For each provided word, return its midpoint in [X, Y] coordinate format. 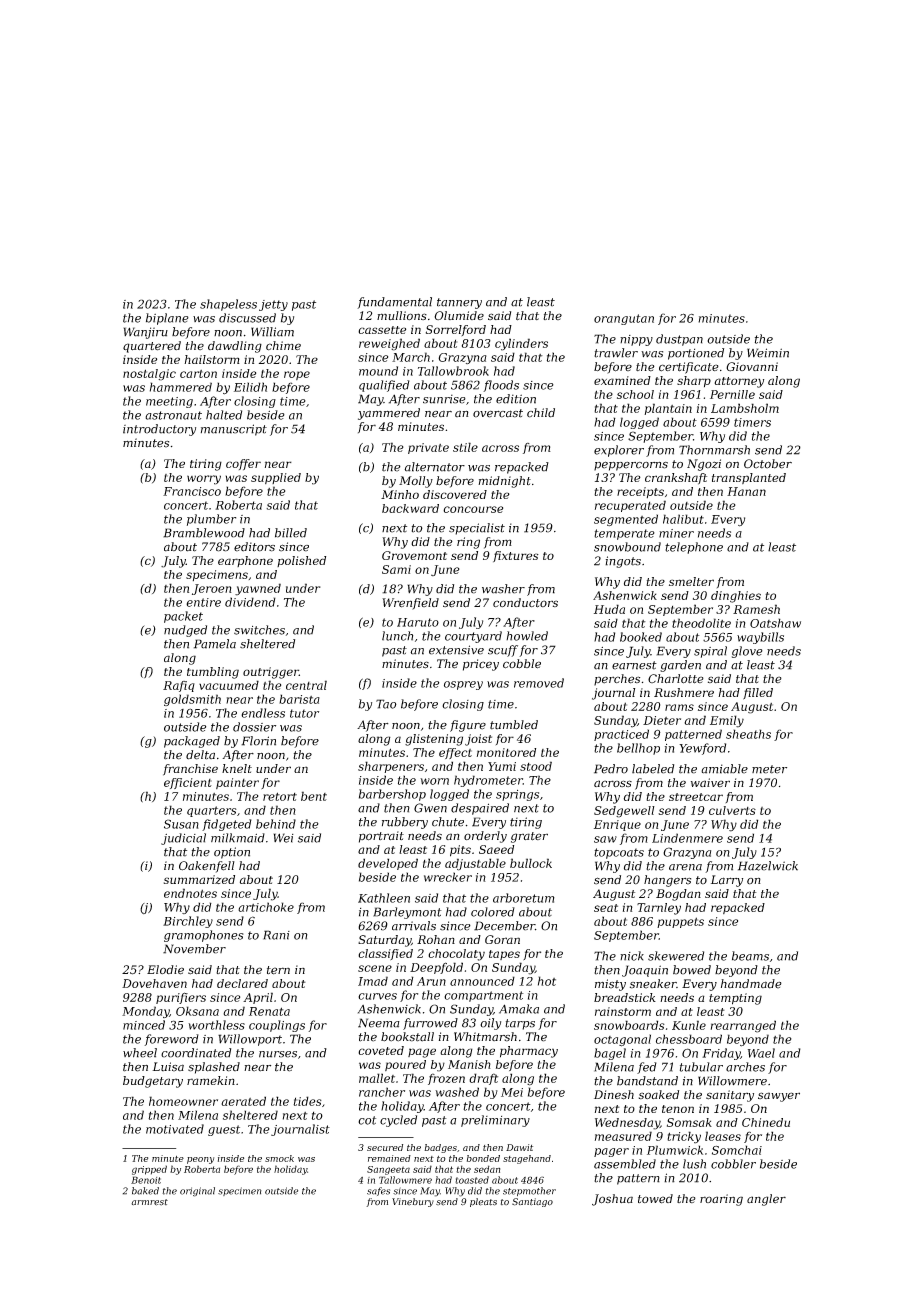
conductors [525, 603]
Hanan [746, 491]
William [272, 332]
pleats [483, 1202]
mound [378, 371]
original [197, 1192]
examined [622, 380]
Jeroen [212, 589]
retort [280, 796]
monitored [506, 752]
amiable [724, 769]
